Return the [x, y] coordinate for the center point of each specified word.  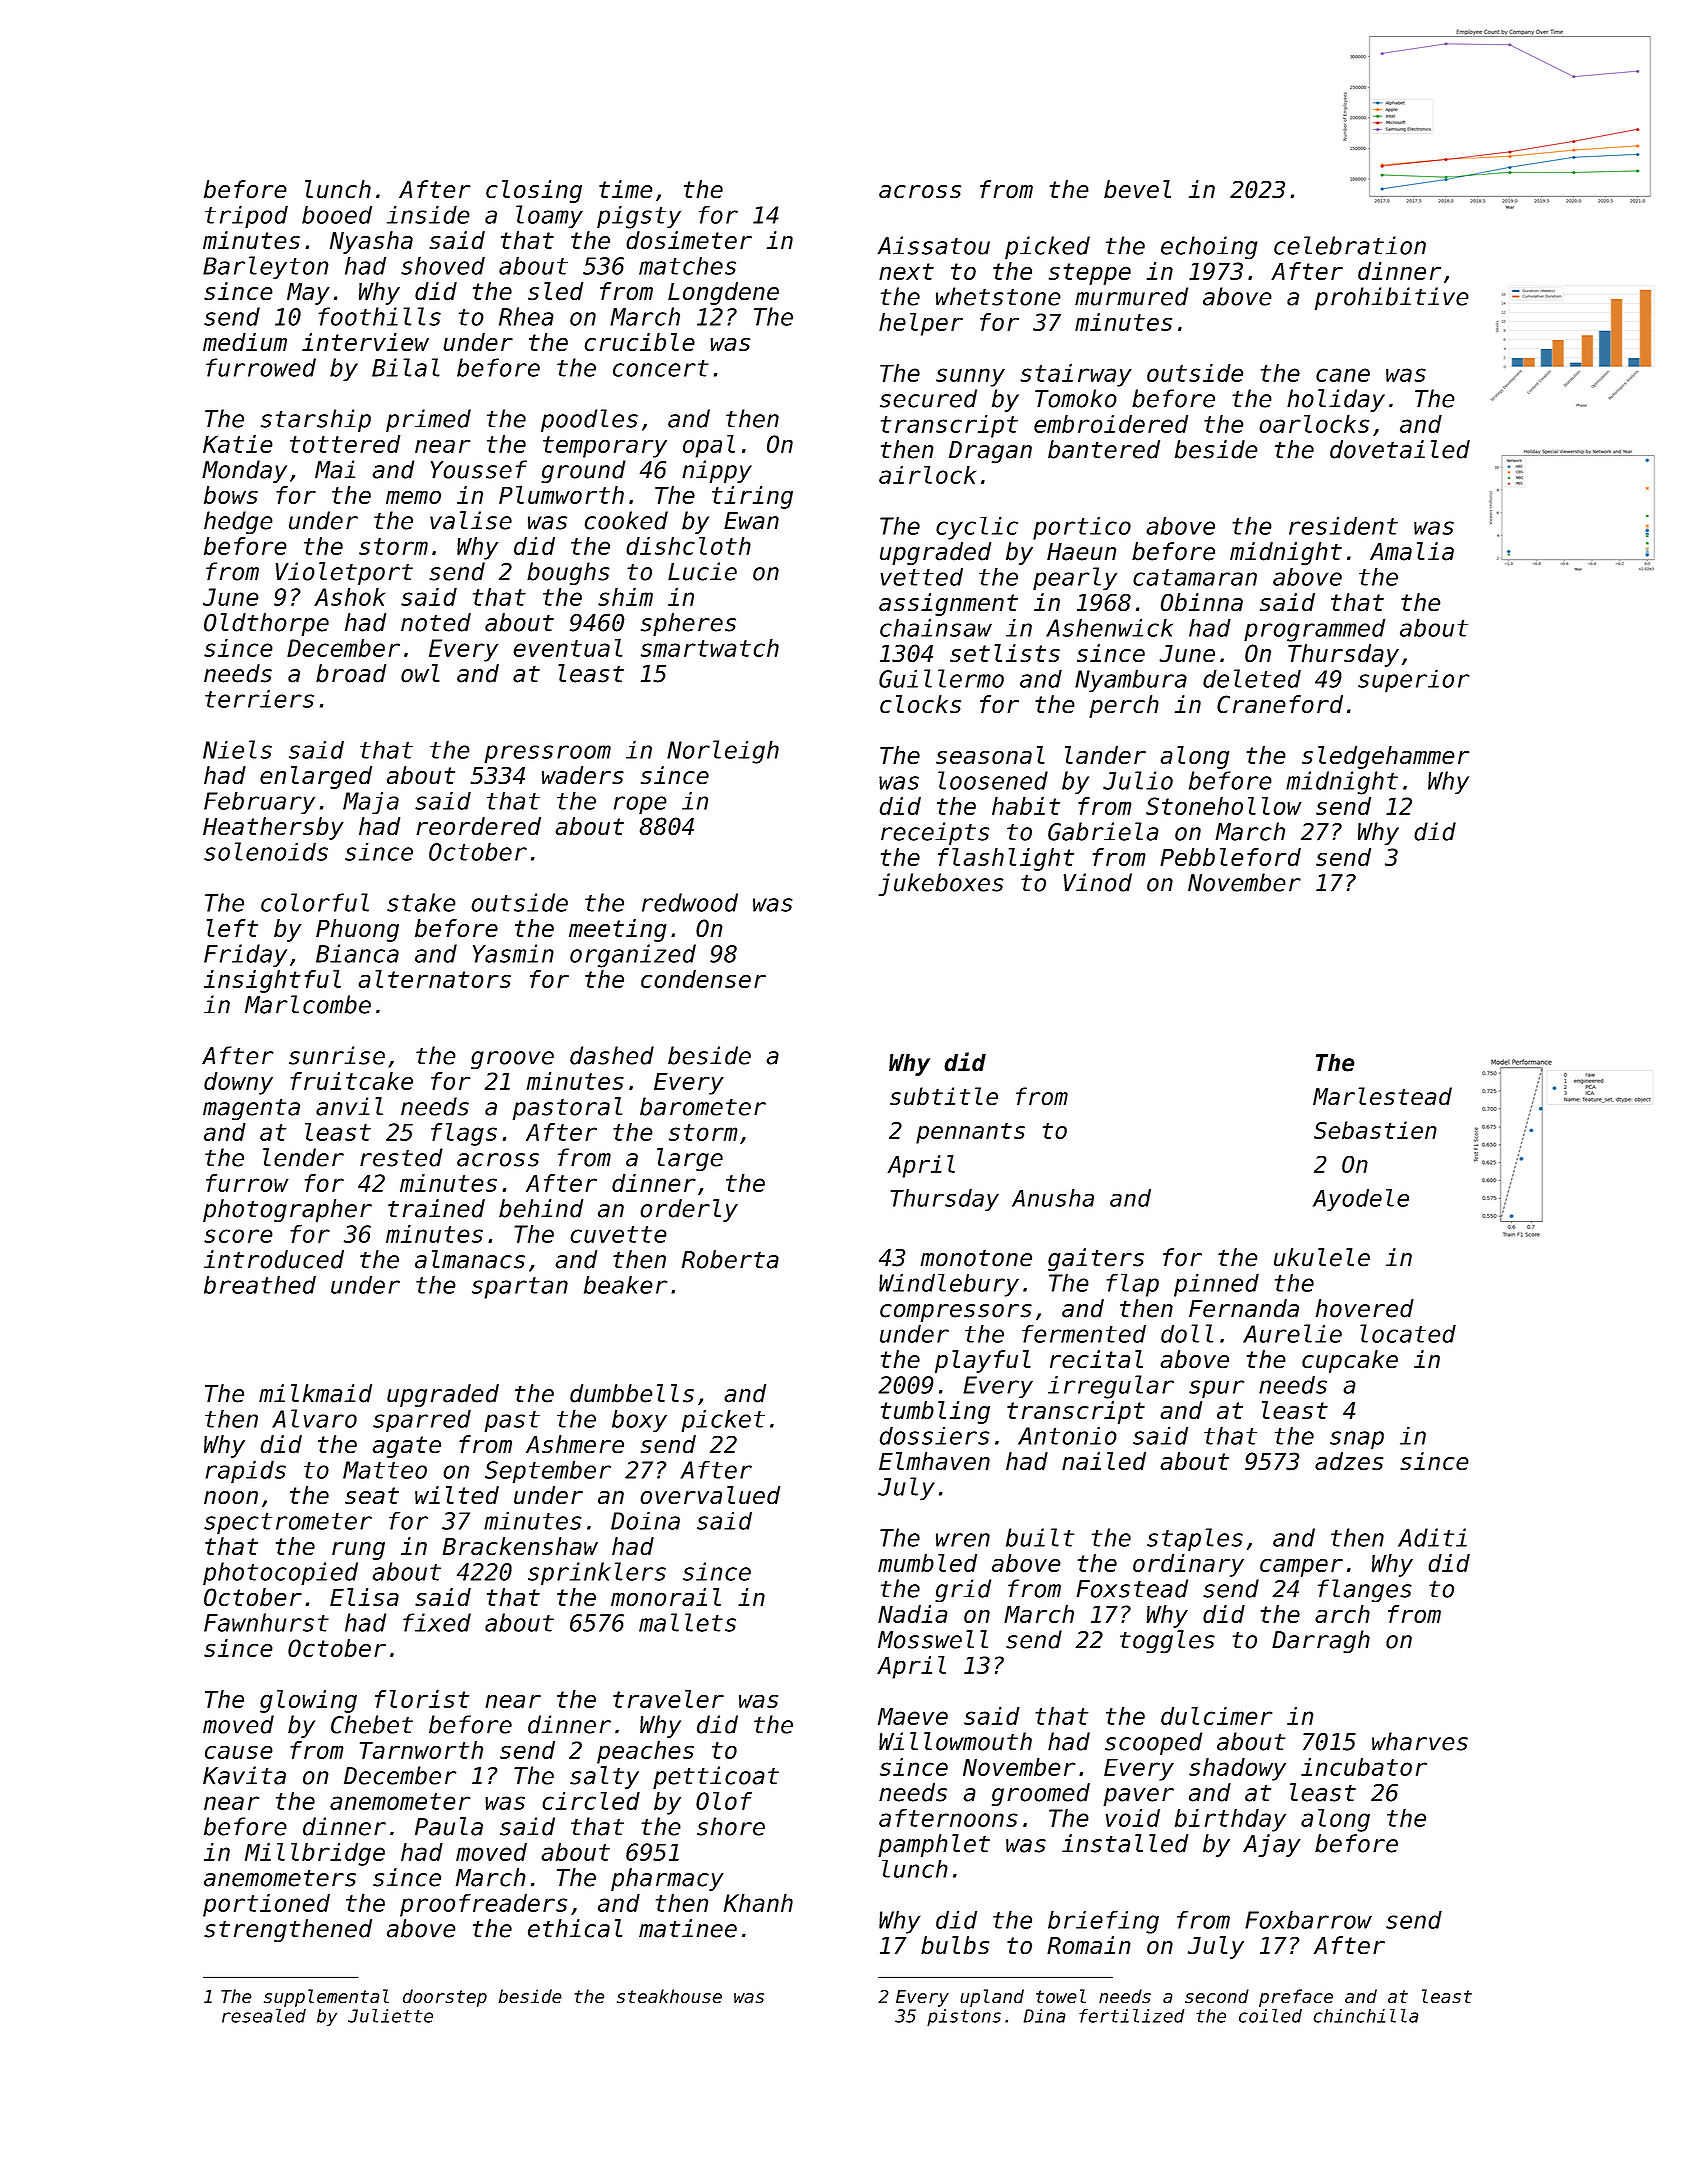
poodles [589, 421]
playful [983, 1361]
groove [512, 1060]
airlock [927, 474]
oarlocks [1314, 423]
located [1408, 1333]
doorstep [445, 1998]
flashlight [1006, 859]
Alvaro [314, 1418]
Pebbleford [1230, 857]
